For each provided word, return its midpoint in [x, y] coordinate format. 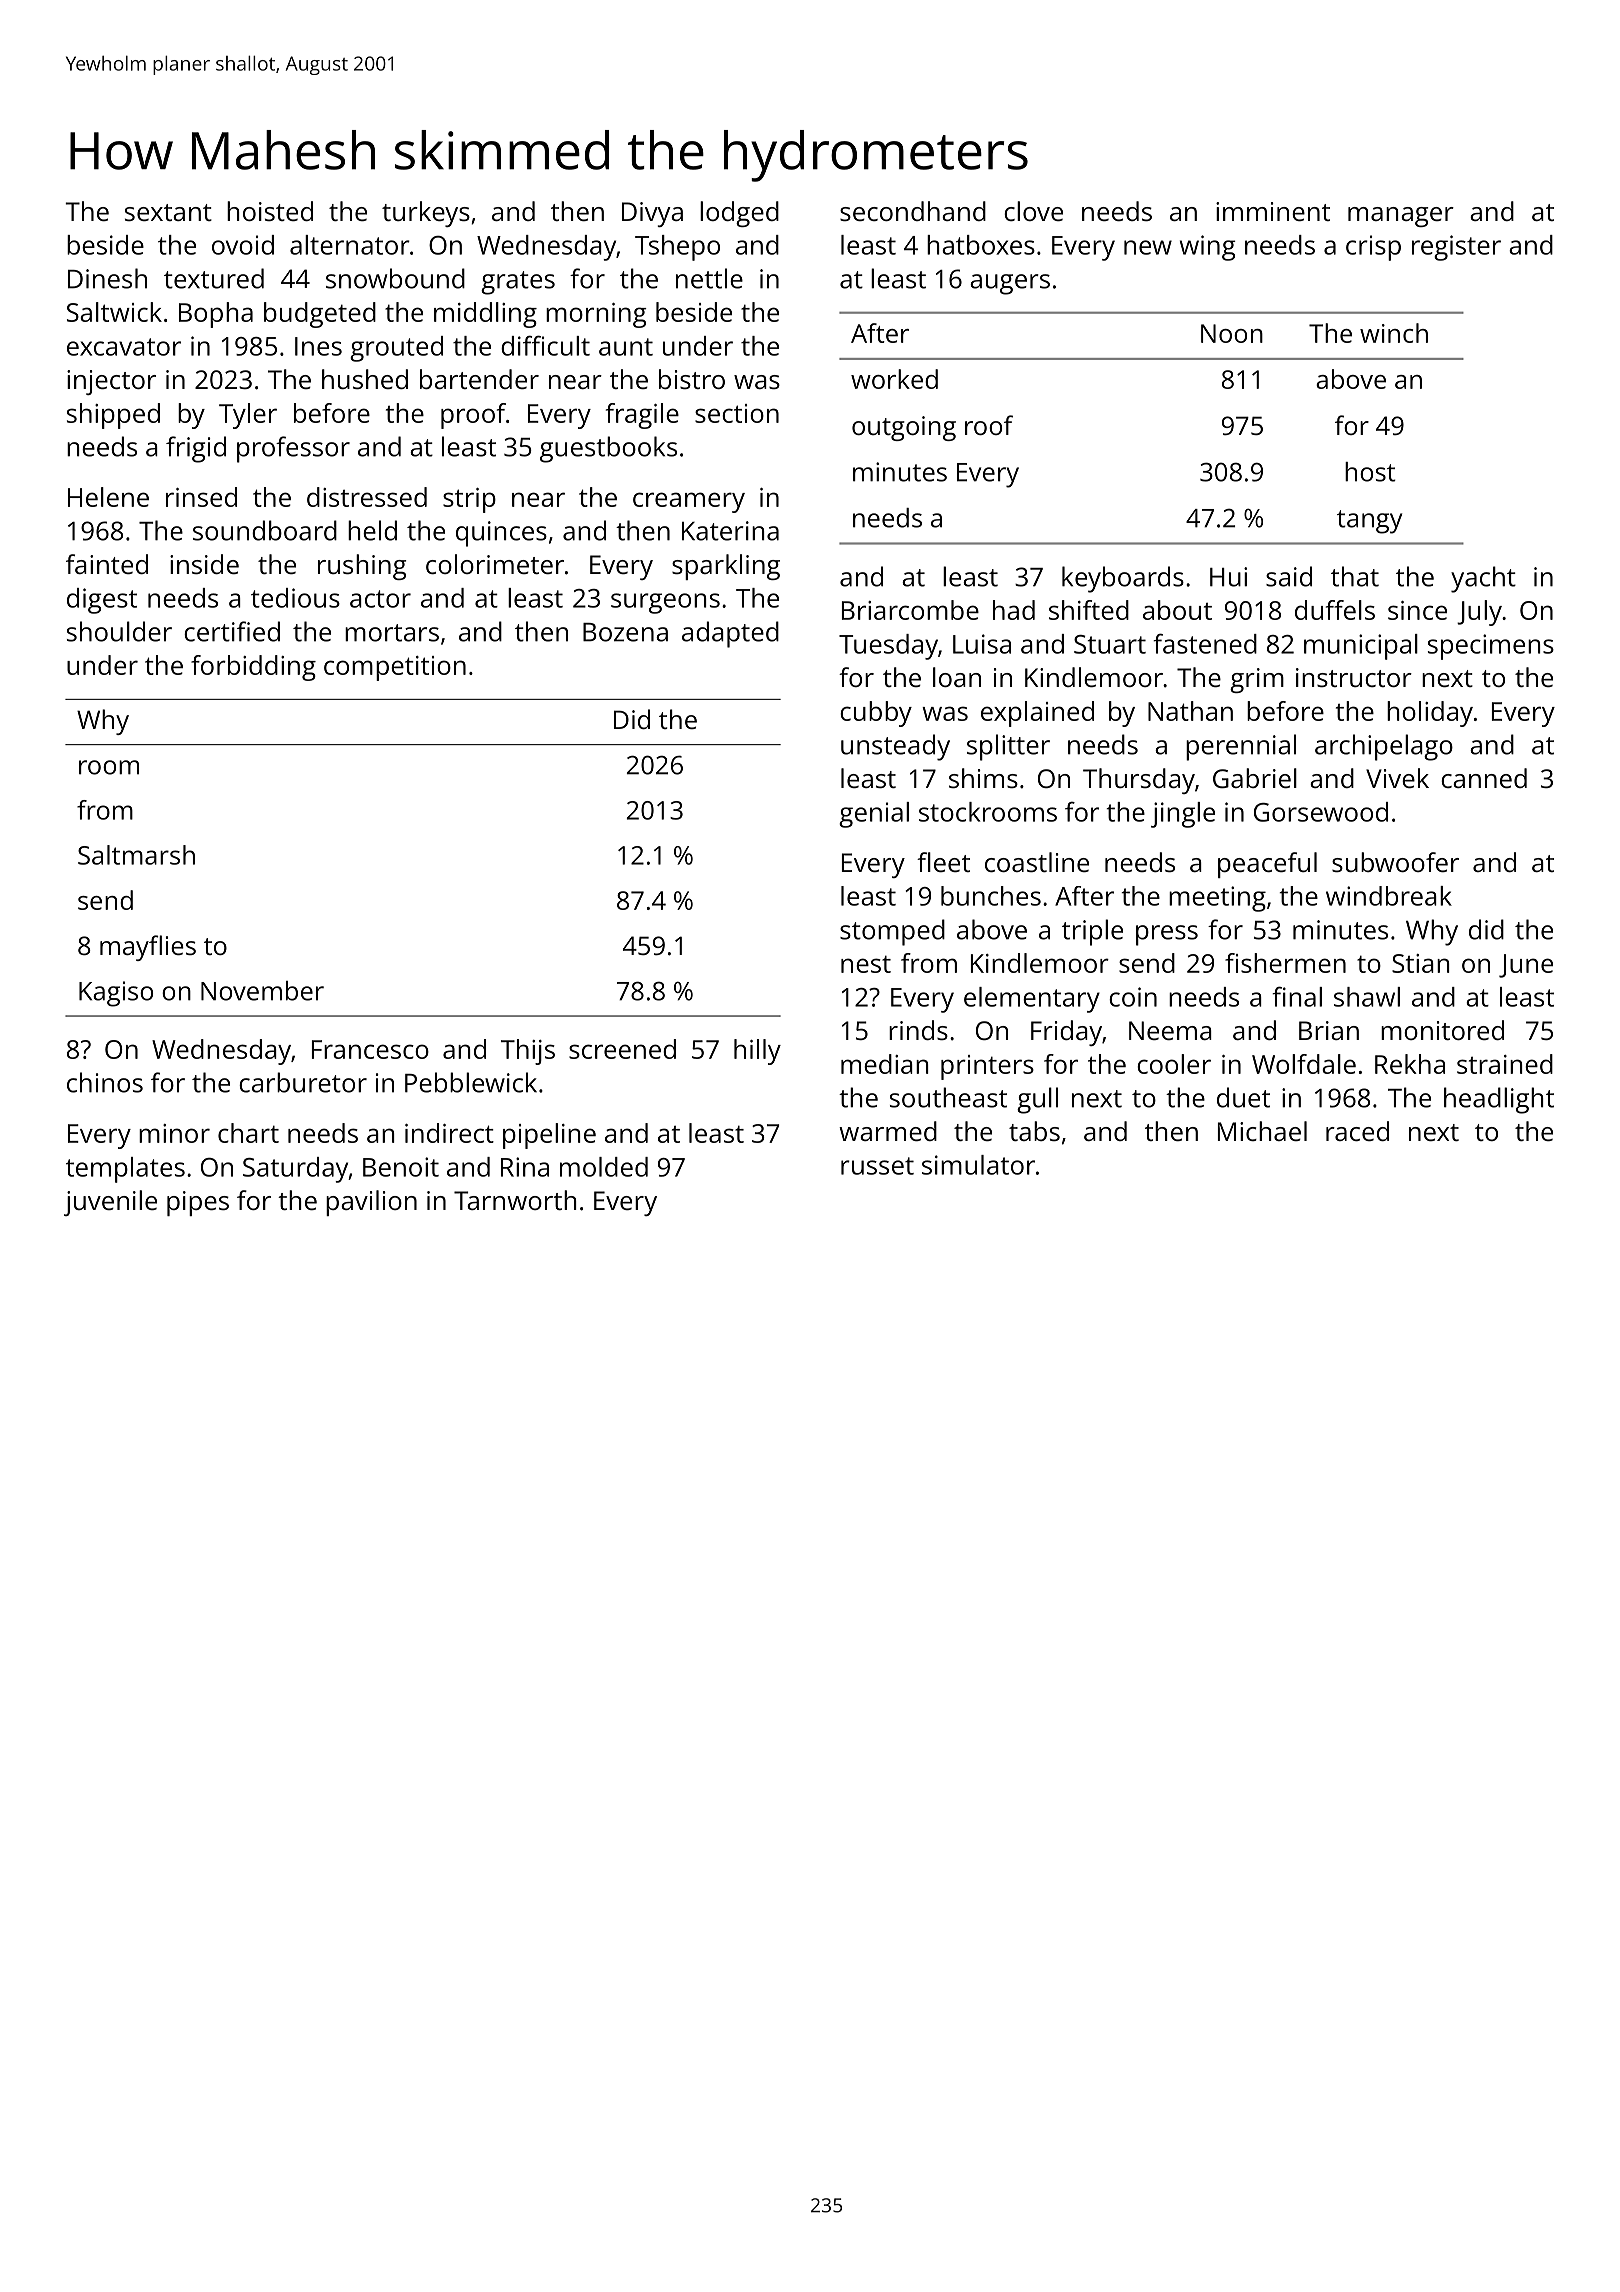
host [1370, 472]
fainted [107, 564]
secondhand [913, 211]
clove [1033, 211]
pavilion [371, 1203]
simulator [978, 1165]
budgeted [320, 315]
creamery [689, 502]
